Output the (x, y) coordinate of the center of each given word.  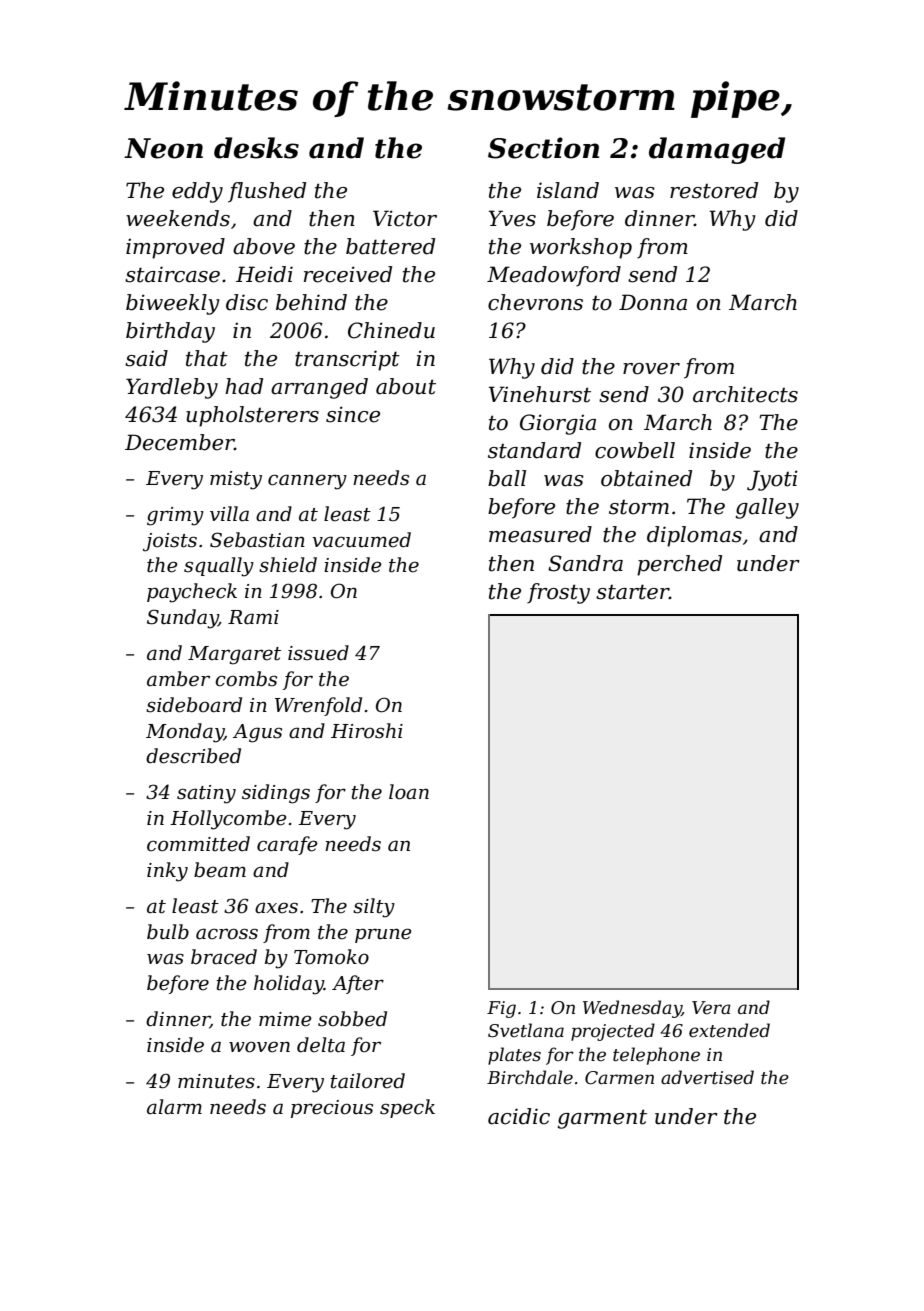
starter (632, 592)
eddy (197, 192)
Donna (653, 302)
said (146, 358)
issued (318, 653)
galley (767, 508)
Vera (711, 1008)
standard (534, 450)
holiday (289, 985)
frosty (558, 593)
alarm (174, 1107)
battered (390, 246)
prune (383, 935)
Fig (501, 1009)
